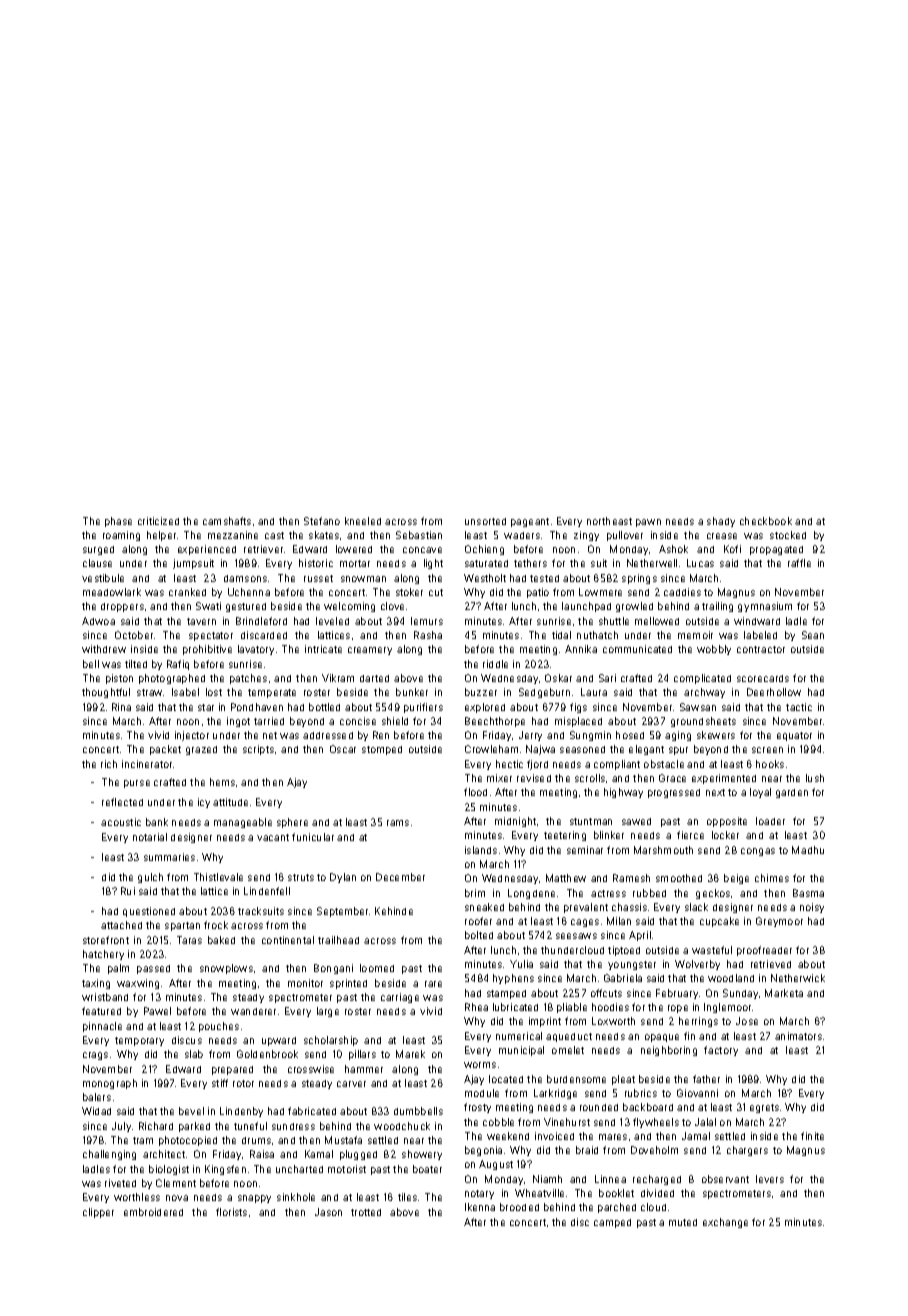  What do you see at coordinates (485, 578) in the page?
I see `Westholt` at bounding box center [485, 578].
